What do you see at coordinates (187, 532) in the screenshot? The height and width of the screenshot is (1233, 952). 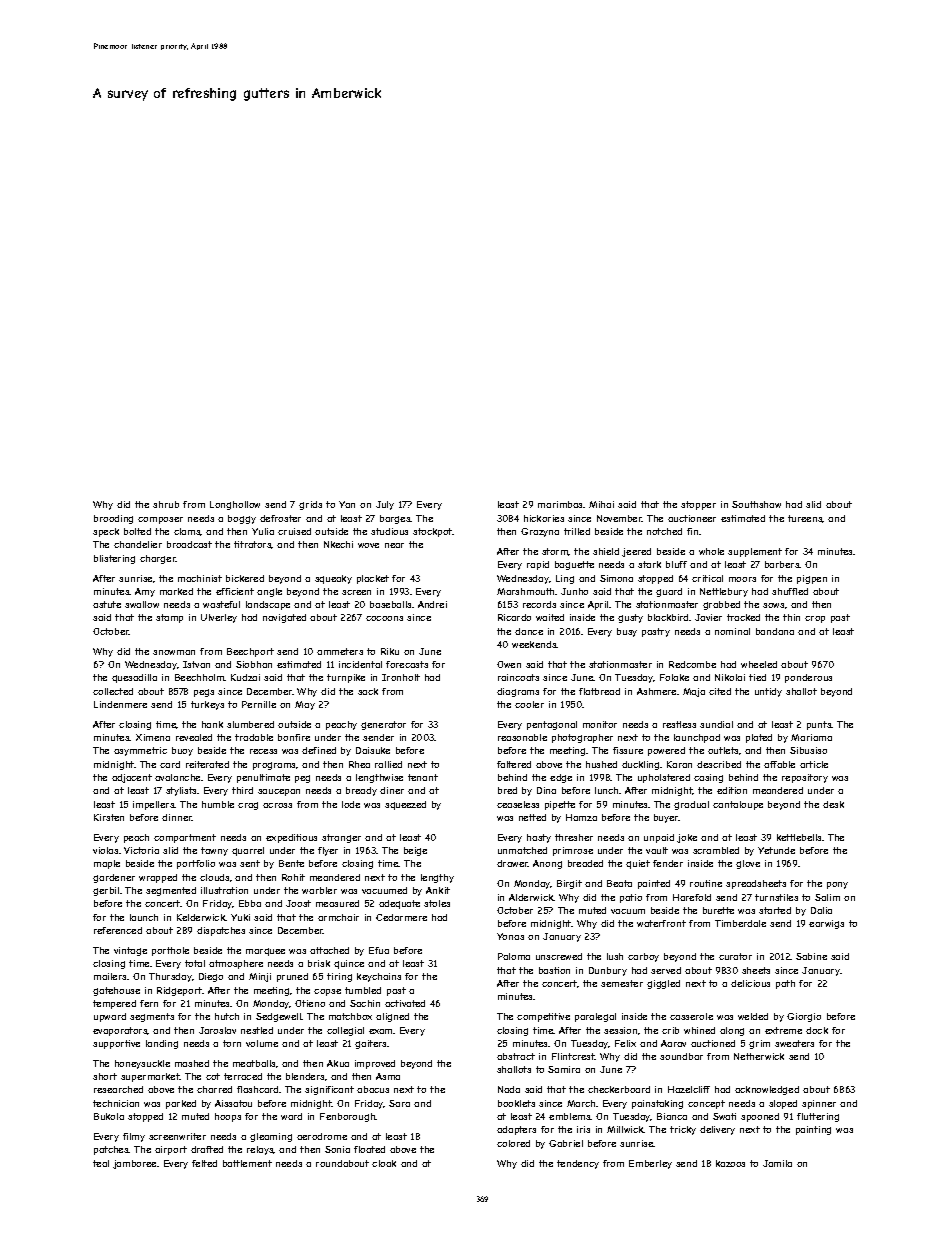 I see `clams` at bounding box center [187, 532].
